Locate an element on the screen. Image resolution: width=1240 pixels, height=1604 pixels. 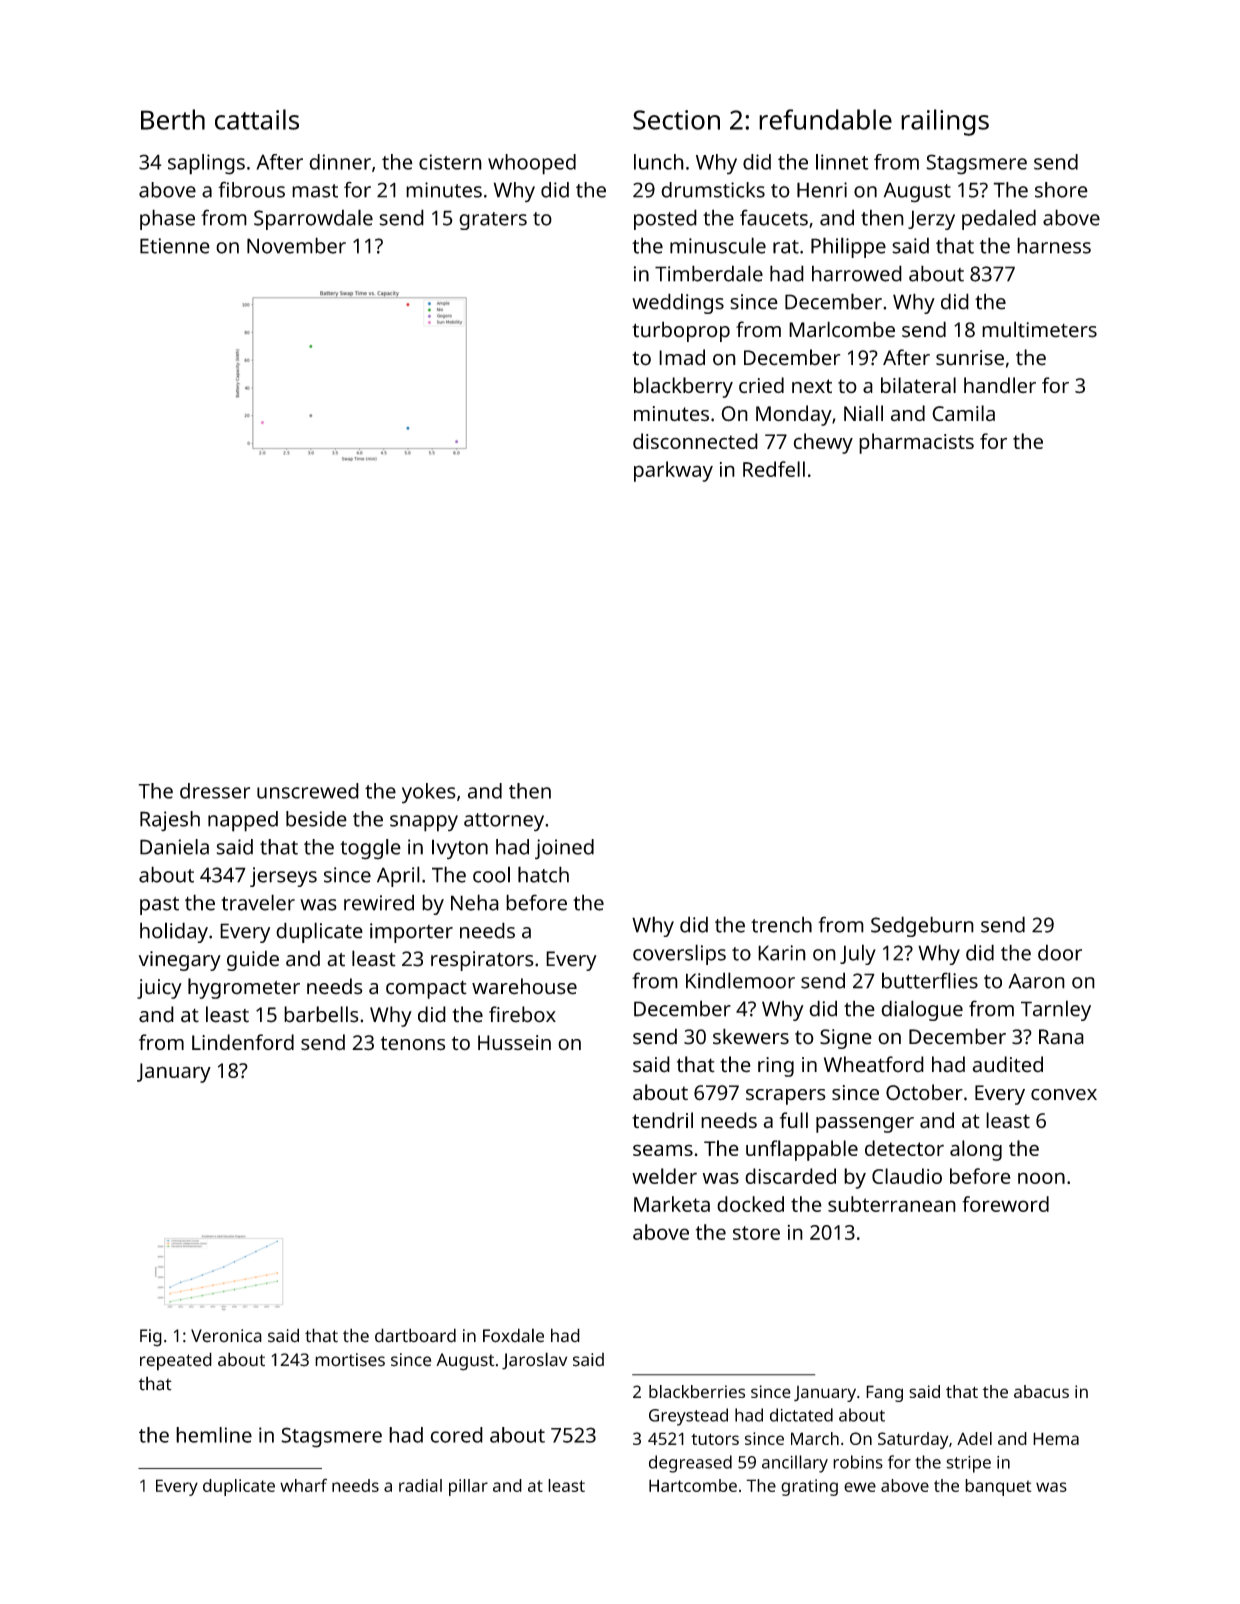
pharmacists is located at coordinates (916, 443).
